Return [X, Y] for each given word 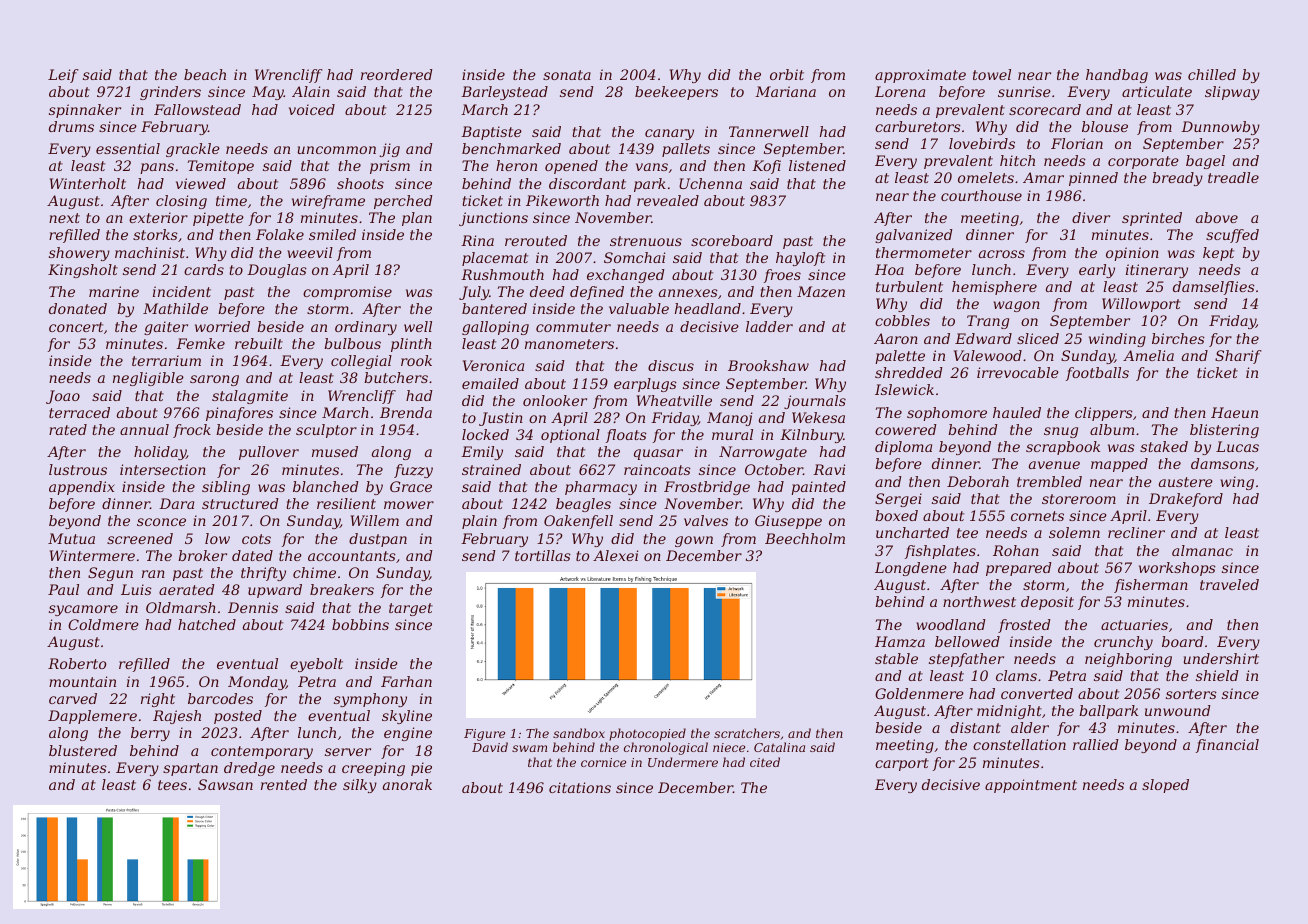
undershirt [1221, 658]
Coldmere [103, 624]
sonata [567, 75]
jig [389, 150]
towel [992, 74]
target [411, 609]
